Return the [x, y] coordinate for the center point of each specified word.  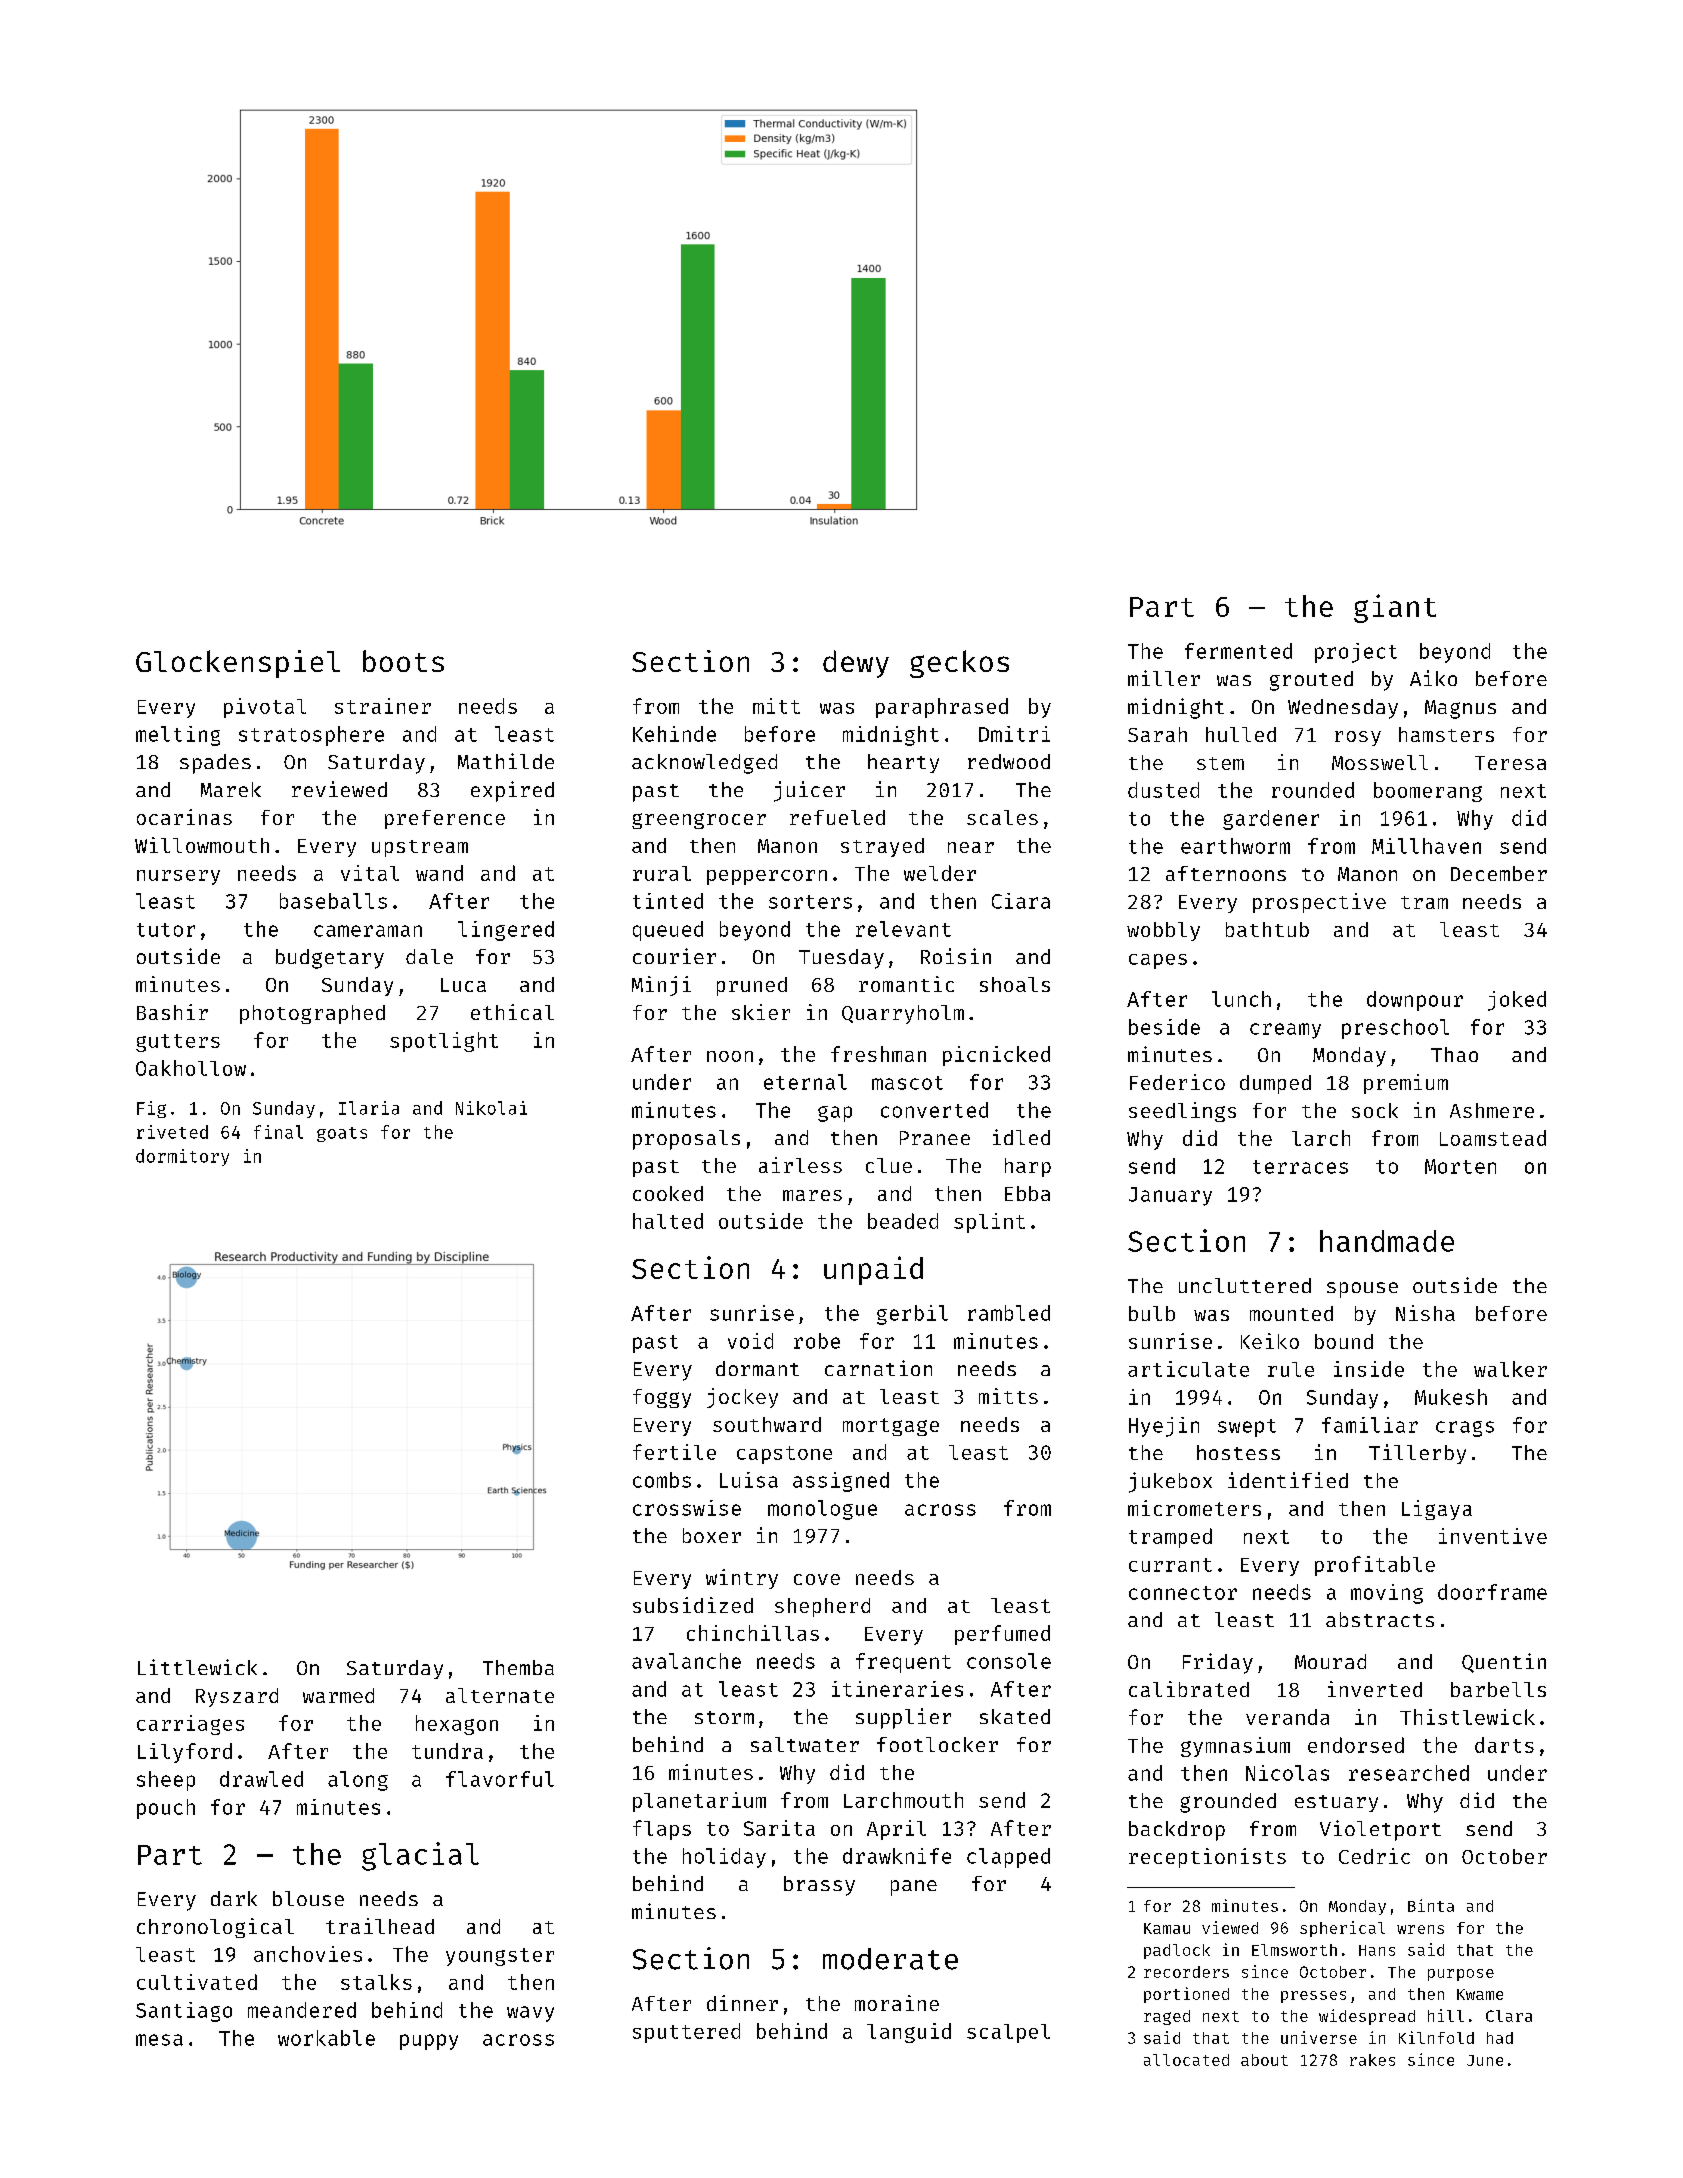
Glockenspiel [238, 664]
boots [403, 661]
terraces [1300, 1167]
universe [1319, 2037]
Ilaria [369, 1108]
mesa [159, 2040]
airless [800, 1165]
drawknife [897, 1856]
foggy [662, 1398]
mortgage [891, 1427]
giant [1395, 608]
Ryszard [237, 1697]
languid [909, 2033]
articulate [1188, 1369]
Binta [1431, 1905]
